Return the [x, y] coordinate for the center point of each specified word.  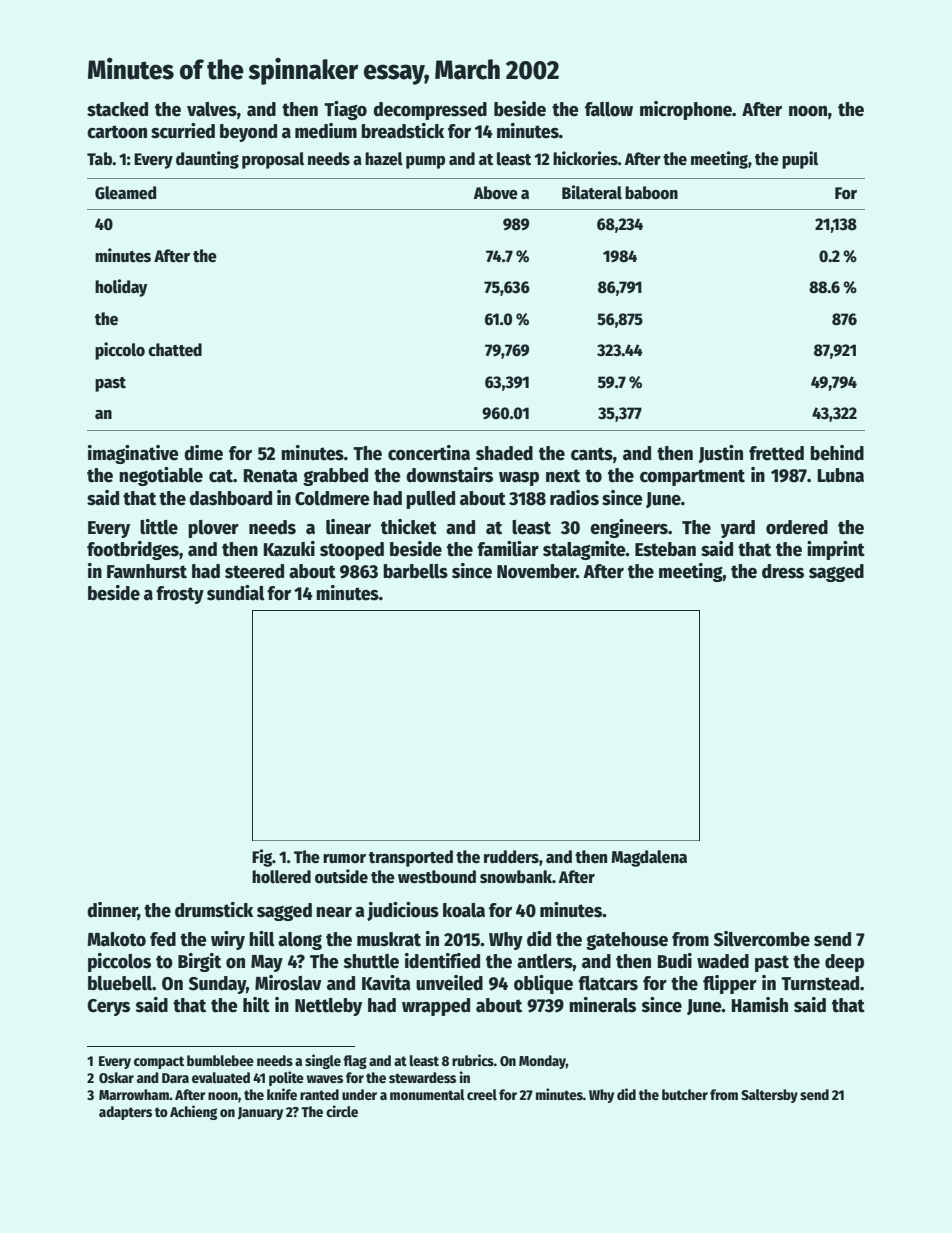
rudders [511, 857]
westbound [437, 877]
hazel [384, 159]
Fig [262, 858]
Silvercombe [762, 939]
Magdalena [649, 858]
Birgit [199, 962]
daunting [207, 160]
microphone [686, 110]
